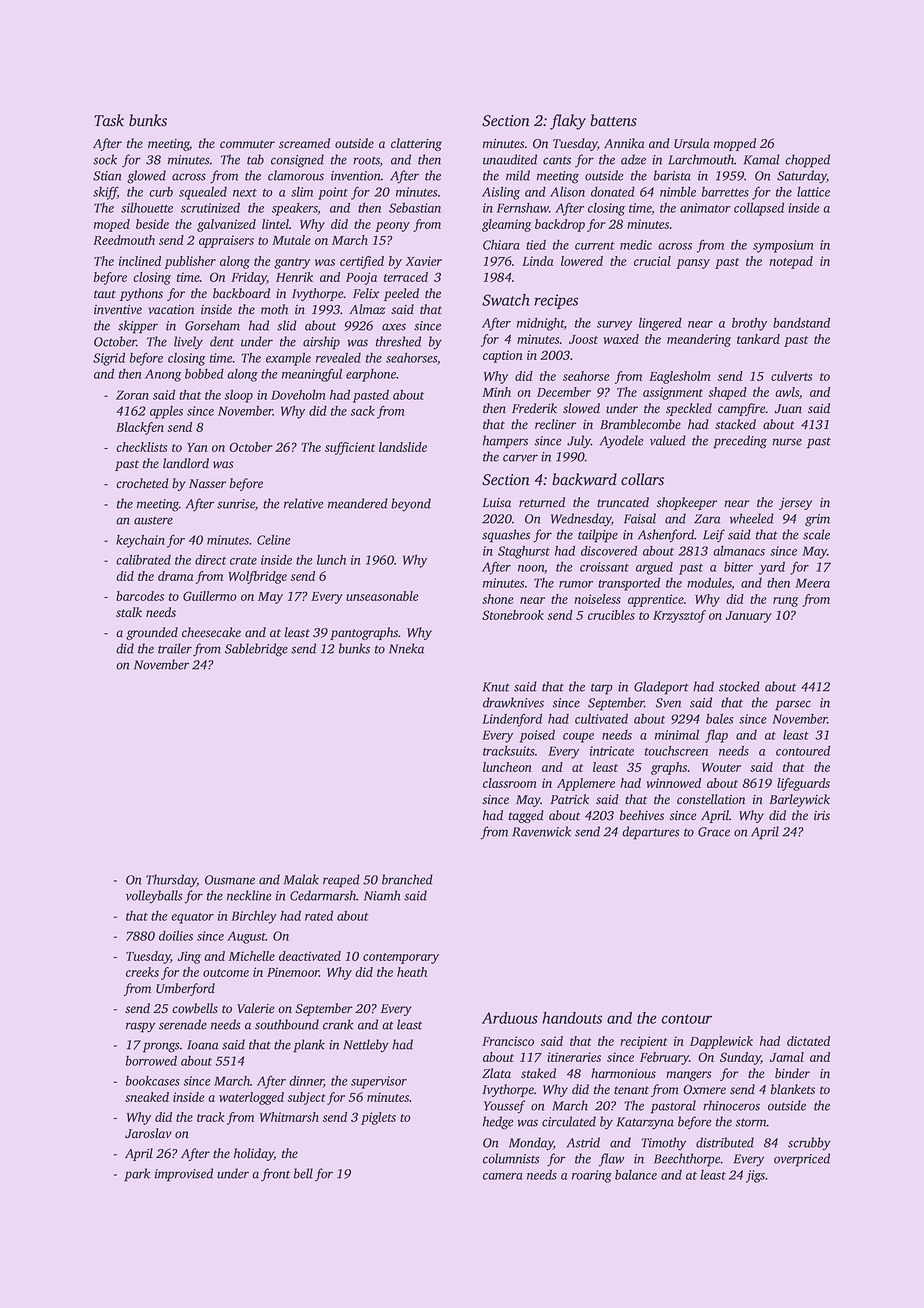 The image size is (924, 1308). Describe the element at coordinates (666, 536) in the image. I see `Ashenford` at that location.
